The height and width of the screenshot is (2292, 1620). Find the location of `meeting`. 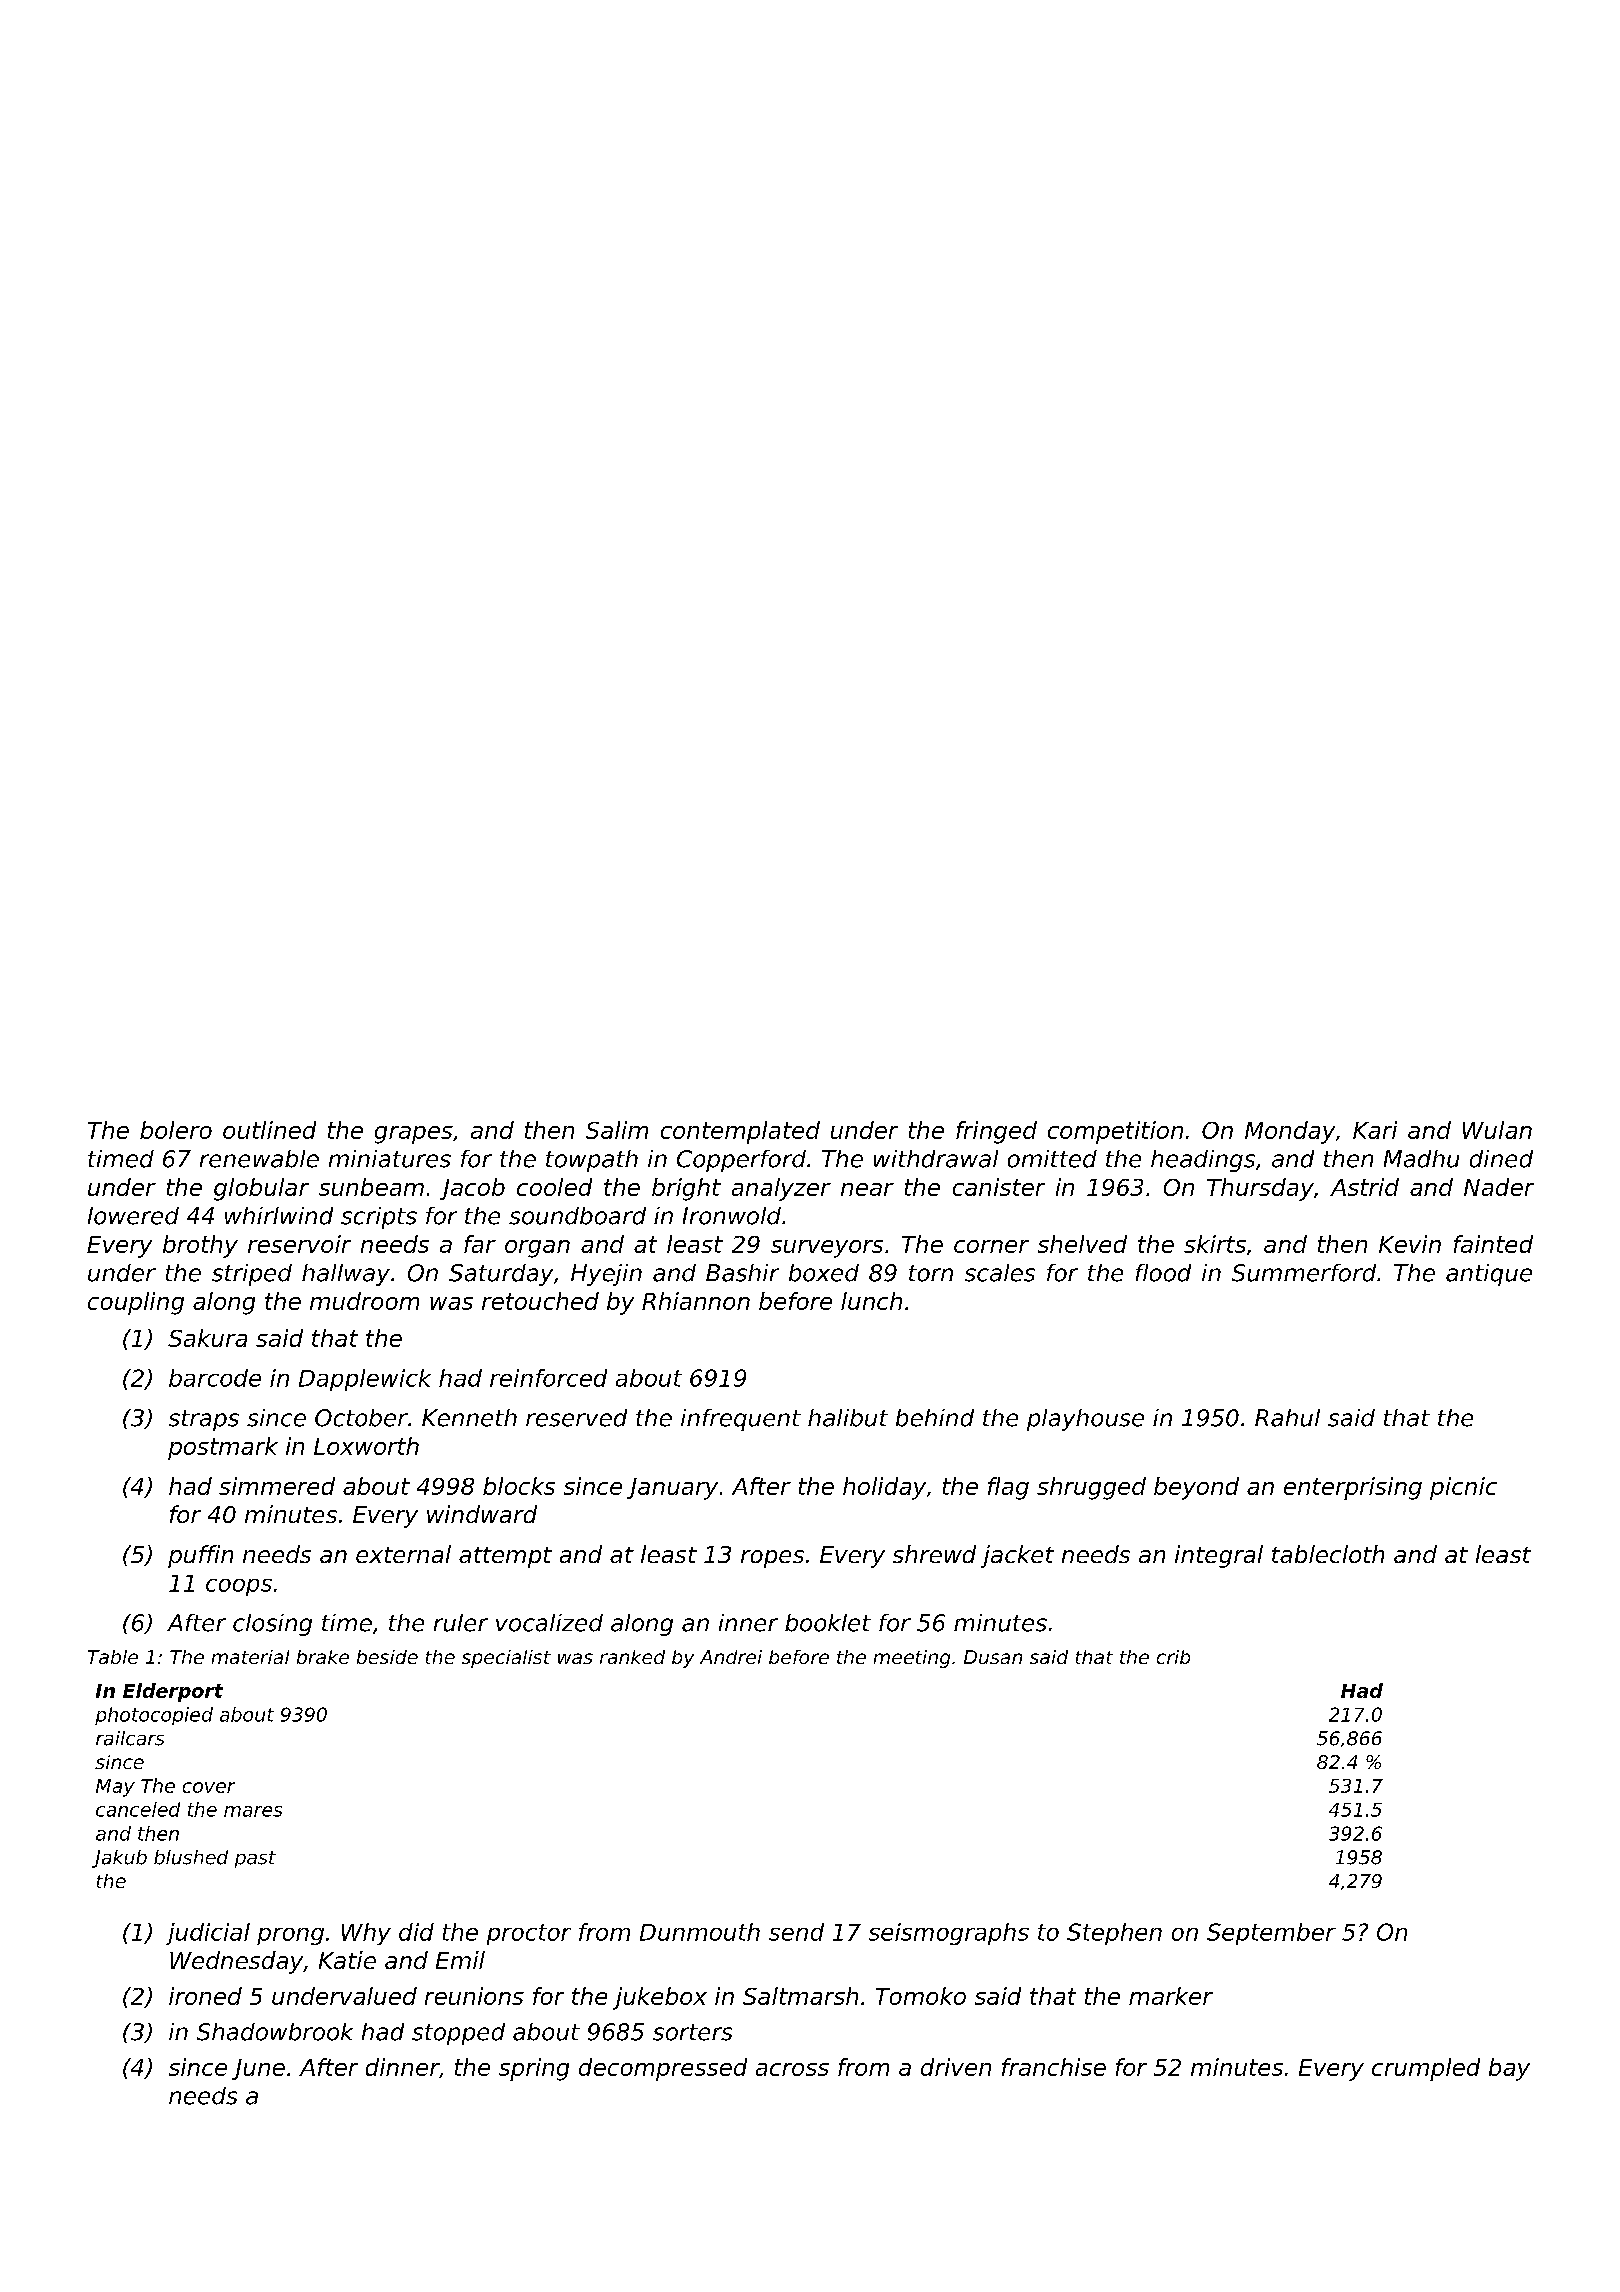

meeting is located at coordinates (912, 1659).
